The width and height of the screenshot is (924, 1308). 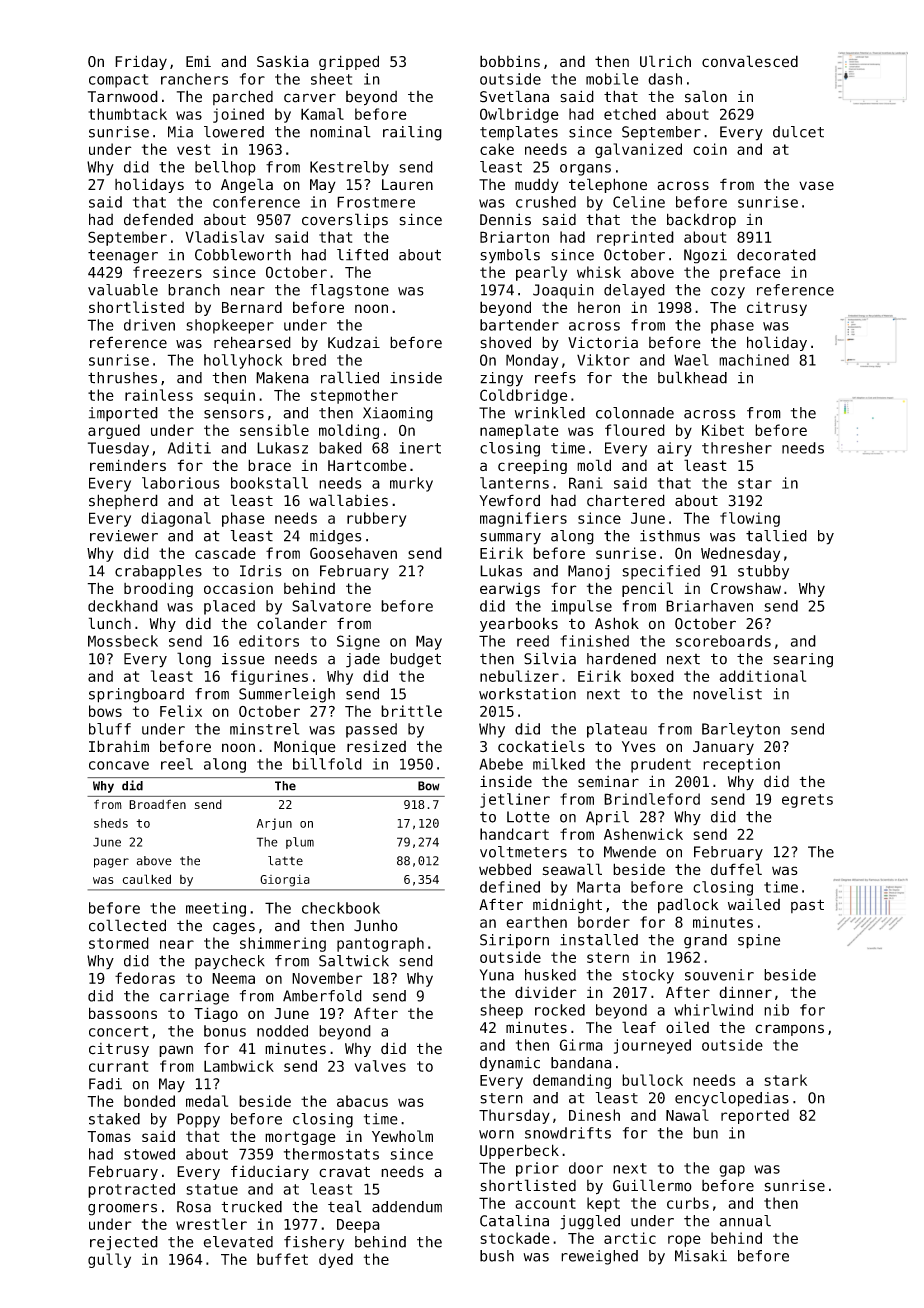 I want to click on machined, so click(x=754, y=360).
